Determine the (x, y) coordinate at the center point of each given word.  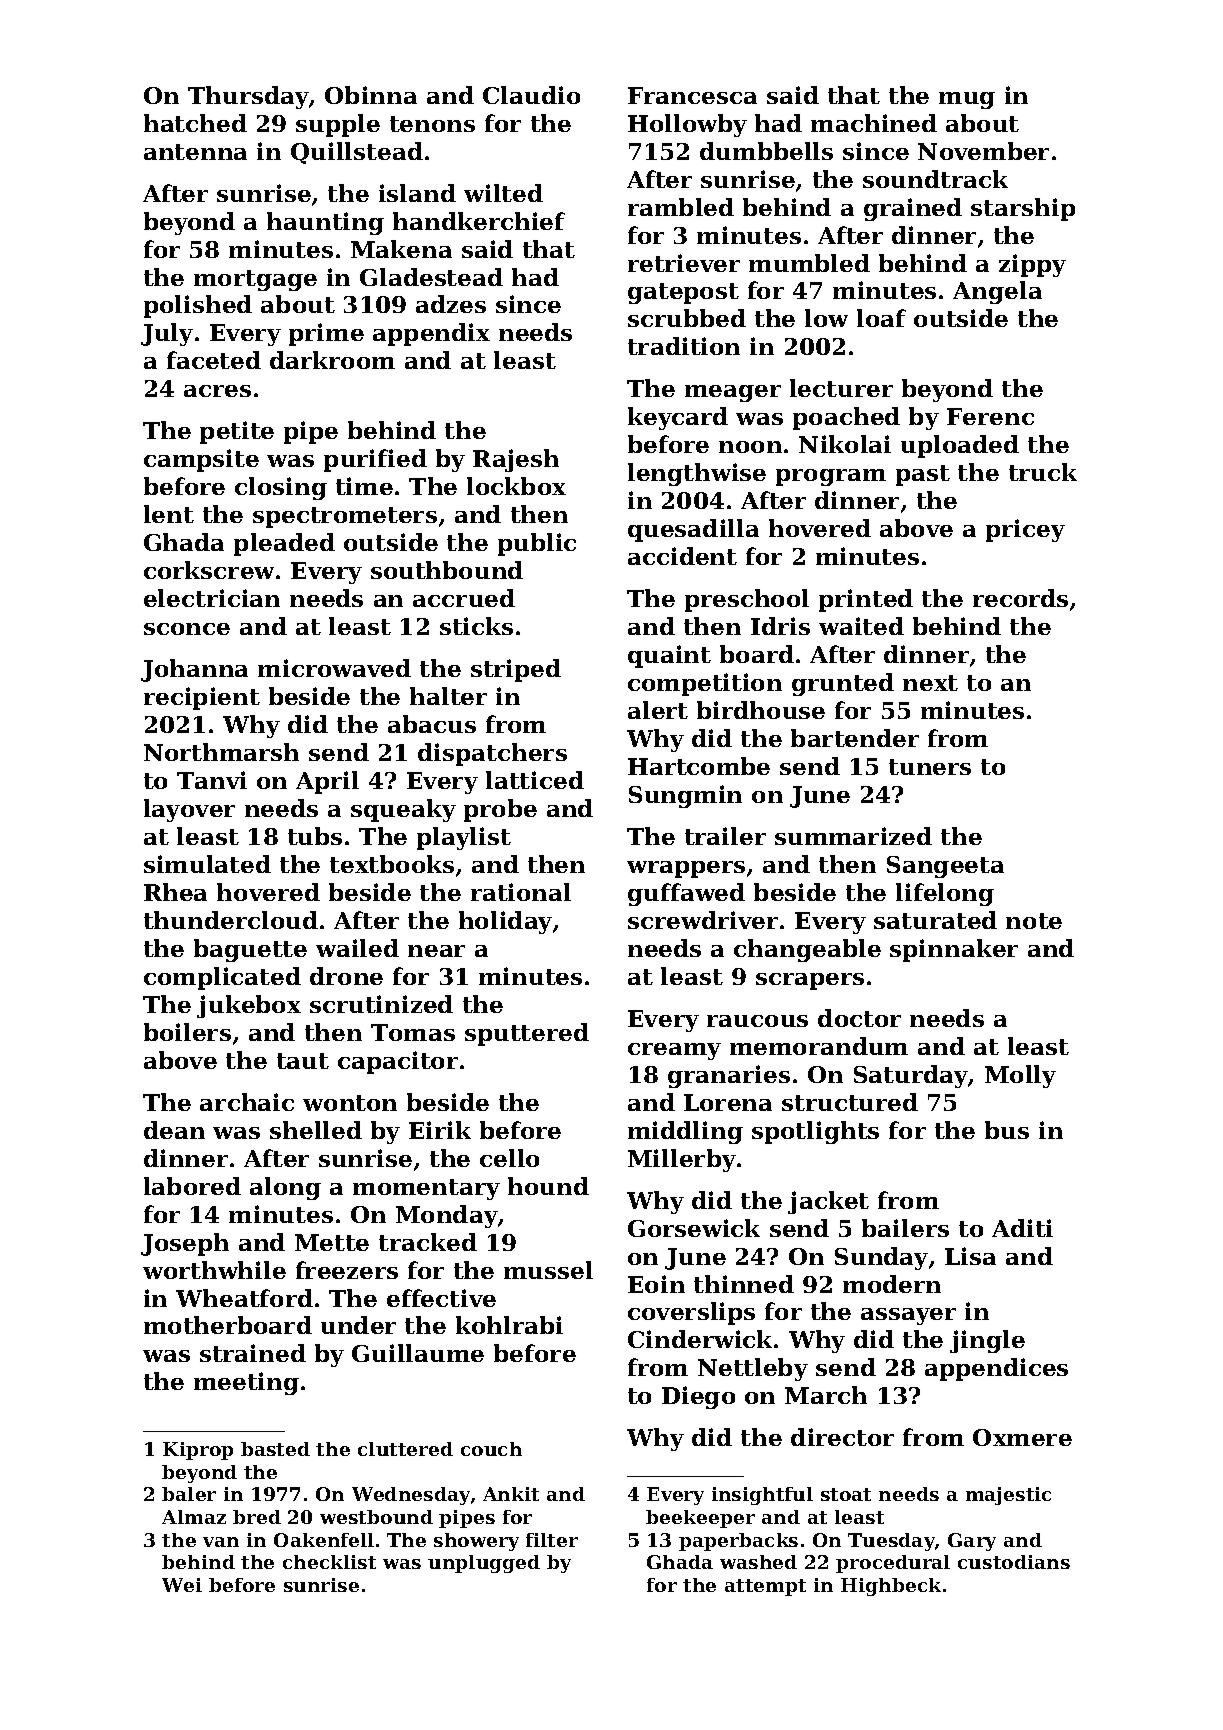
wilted (503, 193)
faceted (214, 360)
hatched (195, 123)
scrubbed (687, 318)
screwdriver (703, 920)
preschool (747, 600)
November (983, 151)
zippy (1032, 265)
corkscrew (209, 570)
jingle (987, 1341)
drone (346, 976)
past (923, 475)
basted (275, 1449)
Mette (332, 1242)
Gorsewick (694, 1228)
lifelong (945, 894)
